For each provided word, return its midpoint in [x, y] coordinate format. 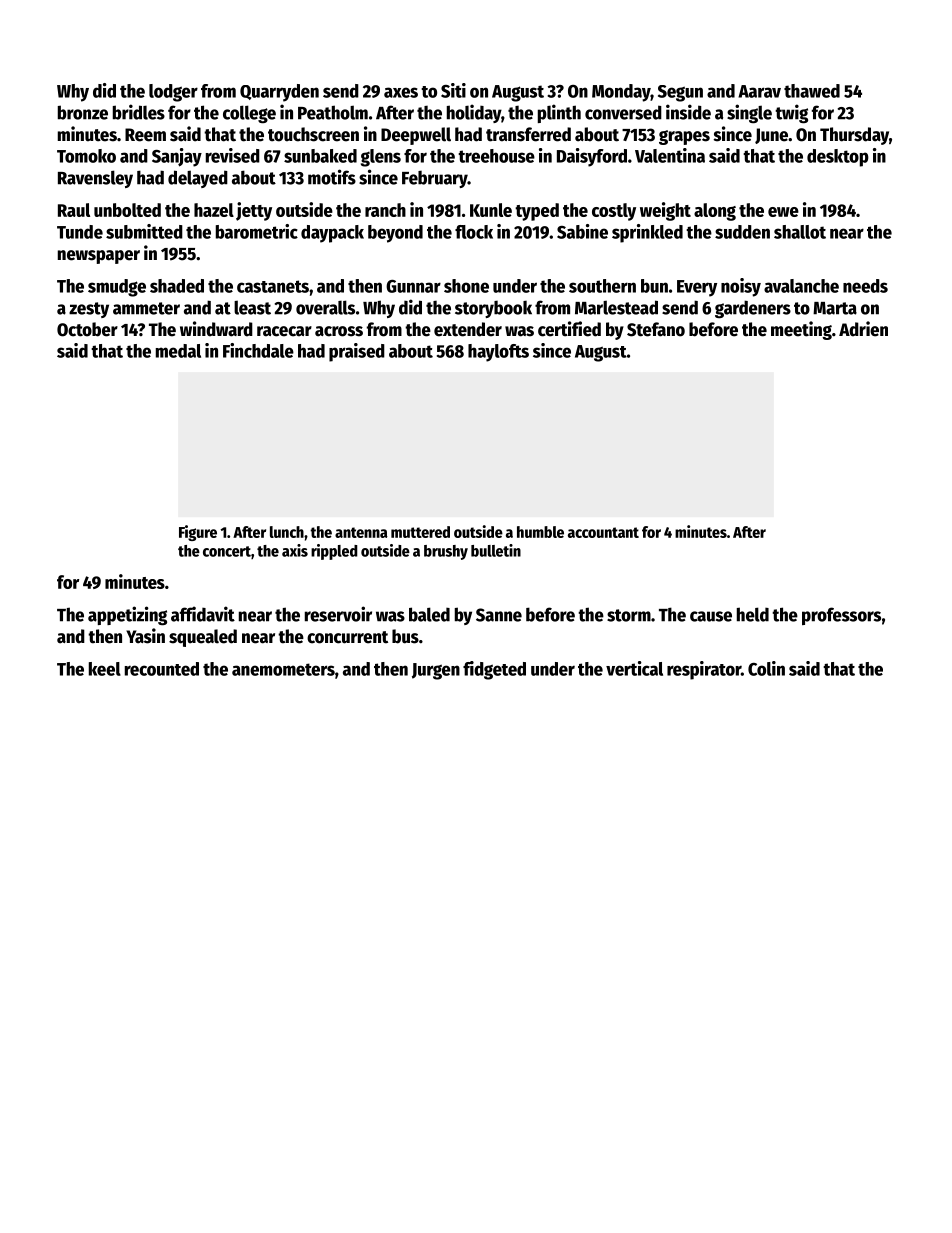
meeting [801, 330]
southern [602, 286]
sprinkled [647, 233]
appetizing [127, 616]
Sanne [499, 615]
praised [357, 352]
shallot [800, 232]
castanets [273, 286]
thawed [812, 91]
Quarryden [279, 93]
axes [401, 92]
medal [178, 351]
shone [466, 286]
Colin [766, 668]
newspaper [99, 257]
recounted [162, 669]
